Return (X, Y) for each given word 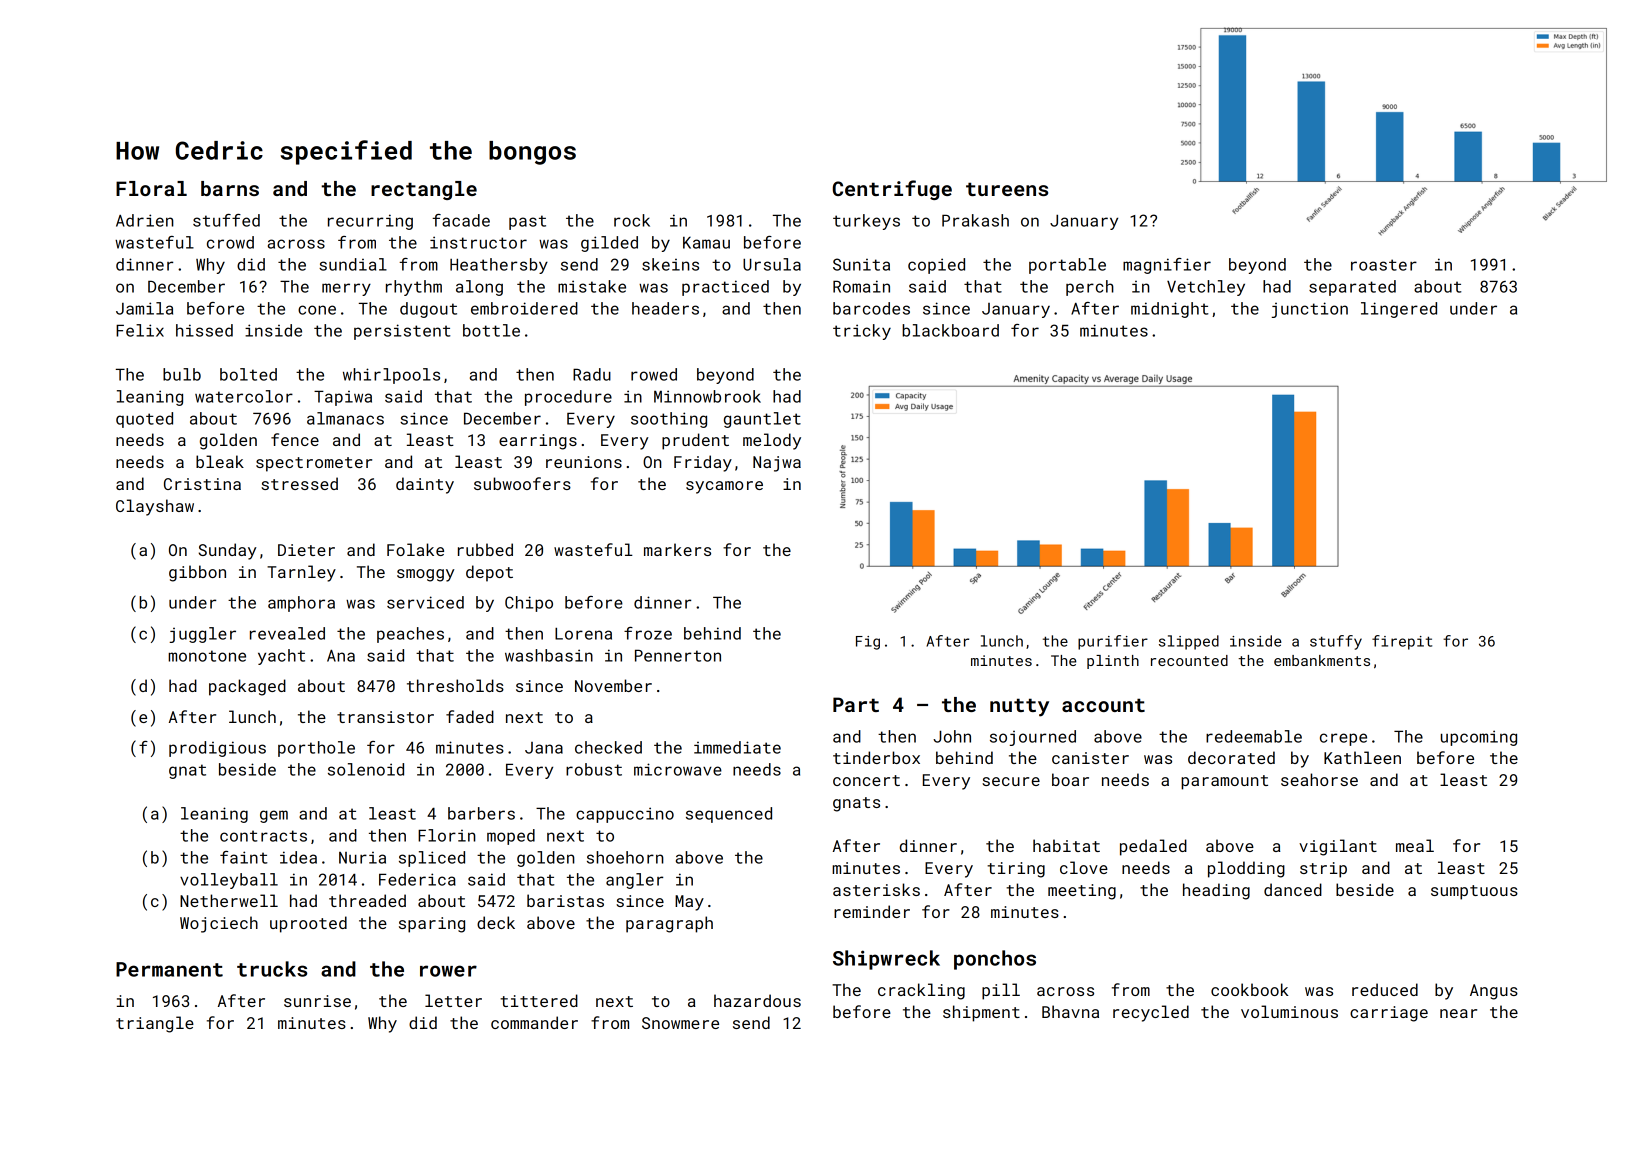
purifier (1113, 642)
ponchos (995, 960)
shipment (981, 1013)
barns (230, 188)
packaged (247, 687)
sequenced (729, 815)
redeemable (1254, 736)
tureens (1007, 189)
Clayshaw (155, 507)
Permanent (169, 969)
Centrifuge (892, 190)
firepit (1402, 642)
